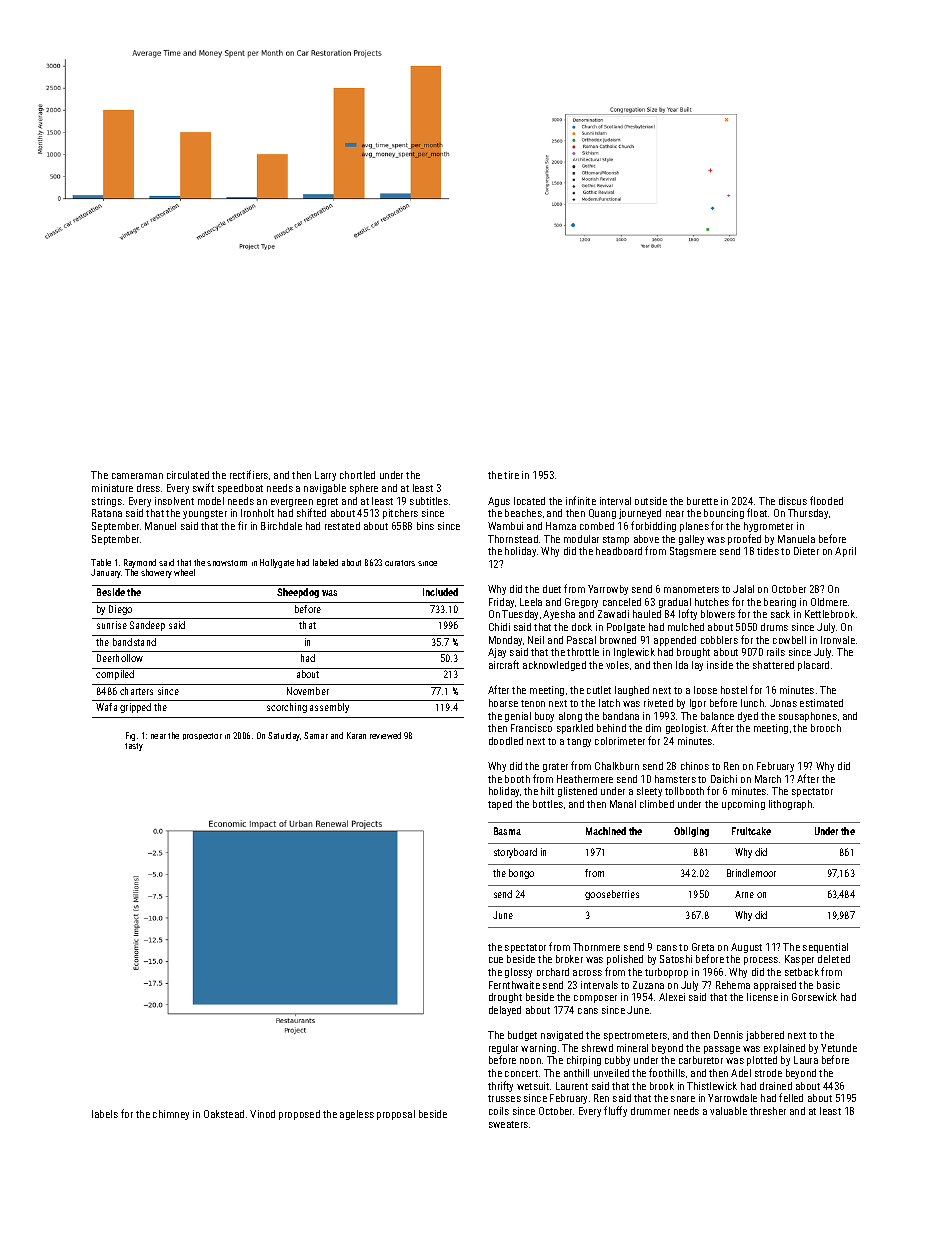 This screenshot has height=1233, width=952. What do you see at coordinates (171, 1115) in the screenshot?
I see `chimney` at bounding box center [171, 1115].
